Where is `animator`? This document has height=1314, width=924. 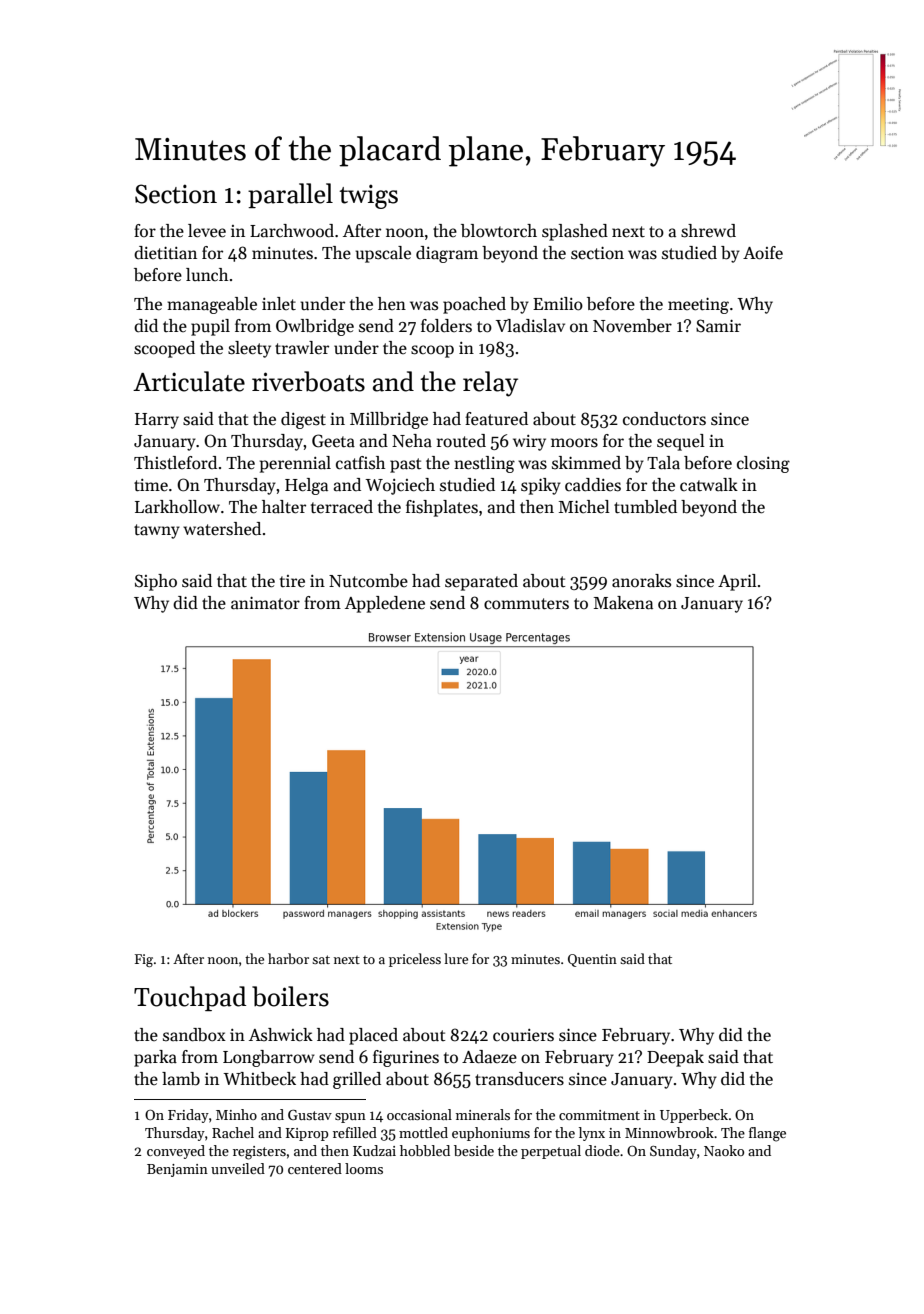
animator is located at coordinates (265, 603).
